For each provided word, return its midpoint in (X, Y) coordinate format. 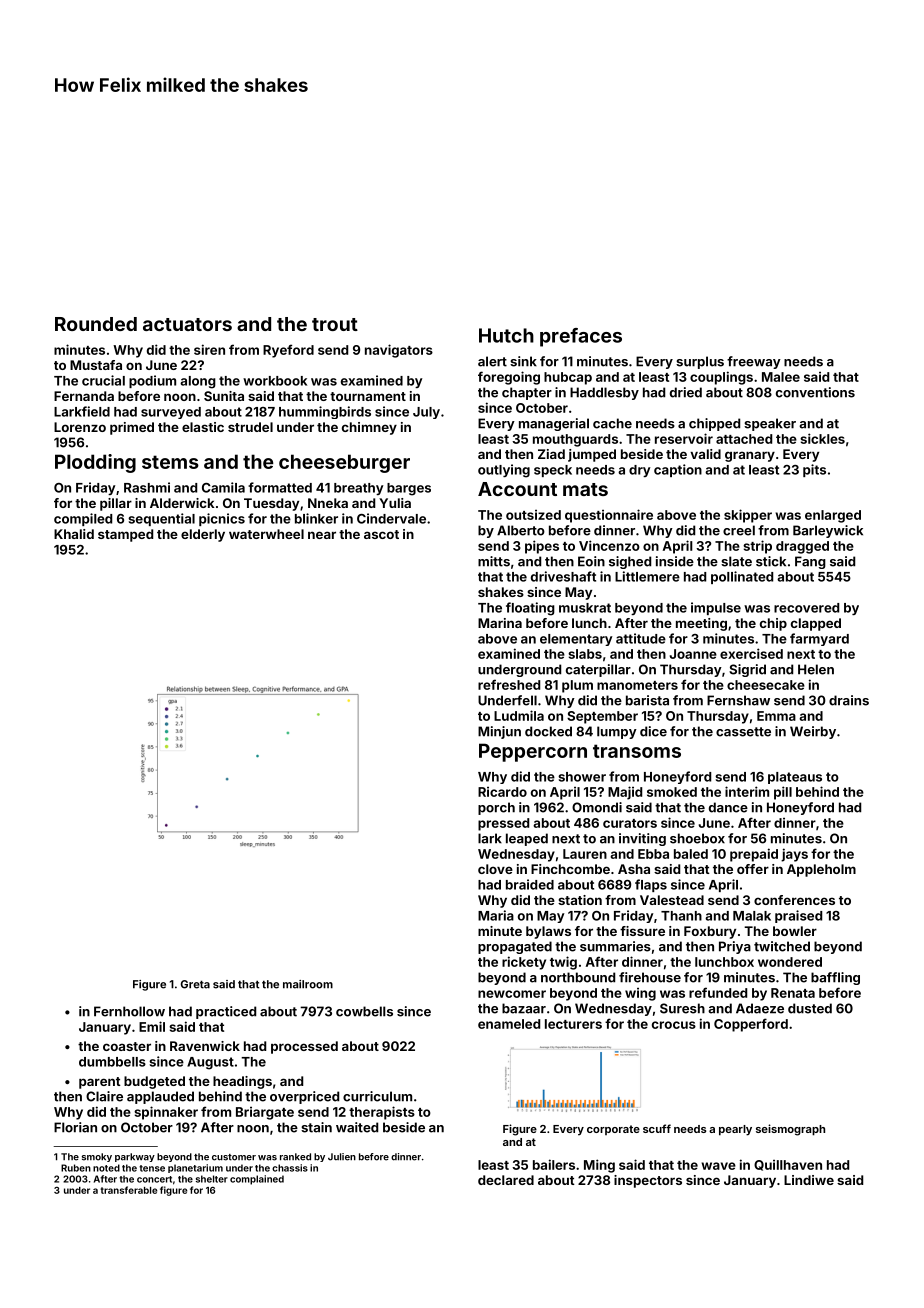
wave (718, 1166)
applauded (160, 1097)
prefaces (581, 337)
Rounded (96, 324)
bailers (554, 1164)
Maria (496, 915)
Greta (195, 984)
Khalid (74, 534)
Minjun (499, 732)
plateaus (795, 778)
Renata (793, 993)
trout (335, 324)
